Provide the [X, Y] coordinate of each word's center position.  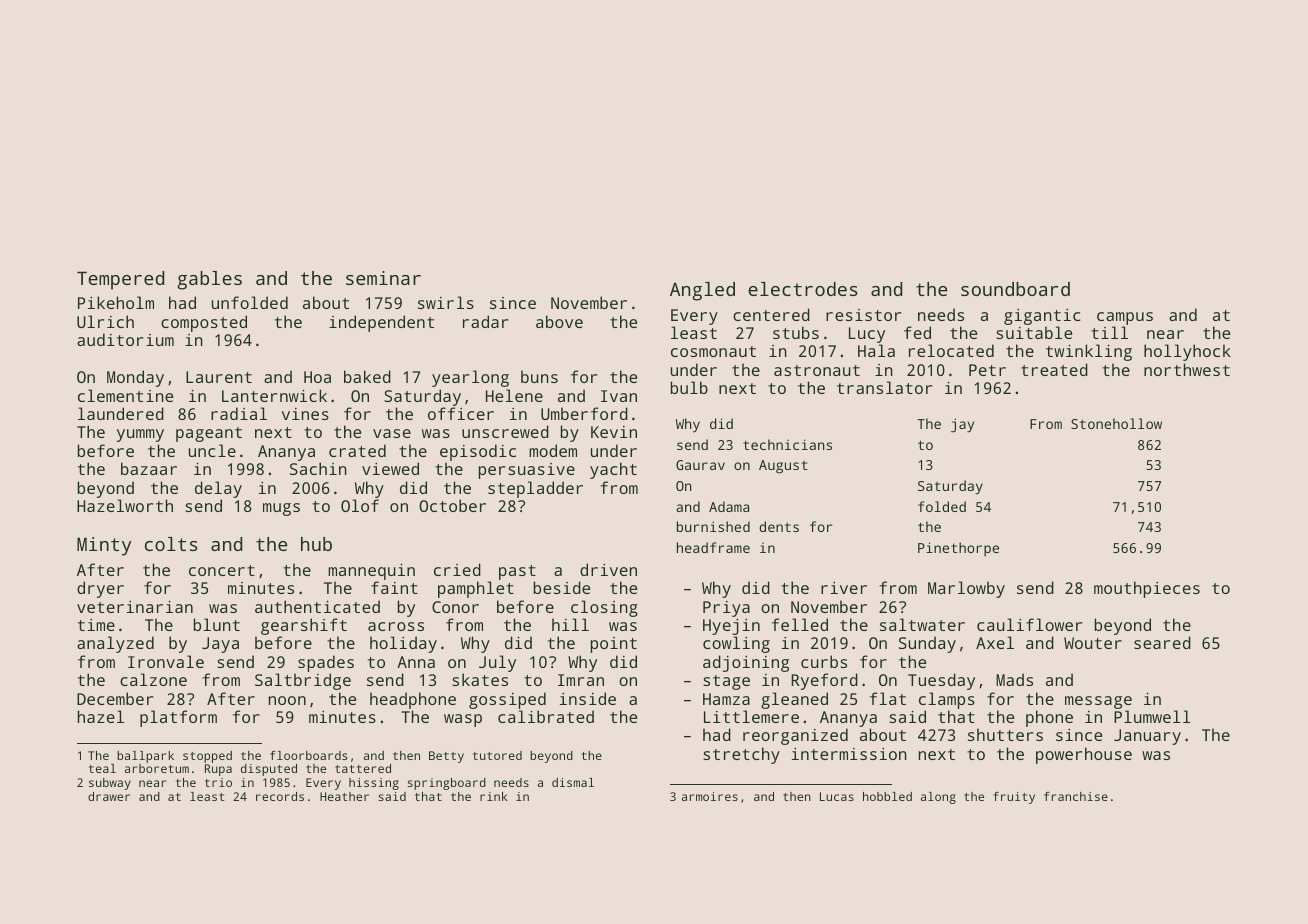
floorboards [308, 755]
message [1098, 702]
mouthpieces [1147, 589]
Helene [514, 395]
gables [209, 280]
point [614, 645]
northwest [1187, 369]
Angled [702, 291]
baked [367, 376]
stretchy [741, 755]
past [517, 572]
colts [171, 544]
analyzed [115, 644]
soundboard [1015, 289]
